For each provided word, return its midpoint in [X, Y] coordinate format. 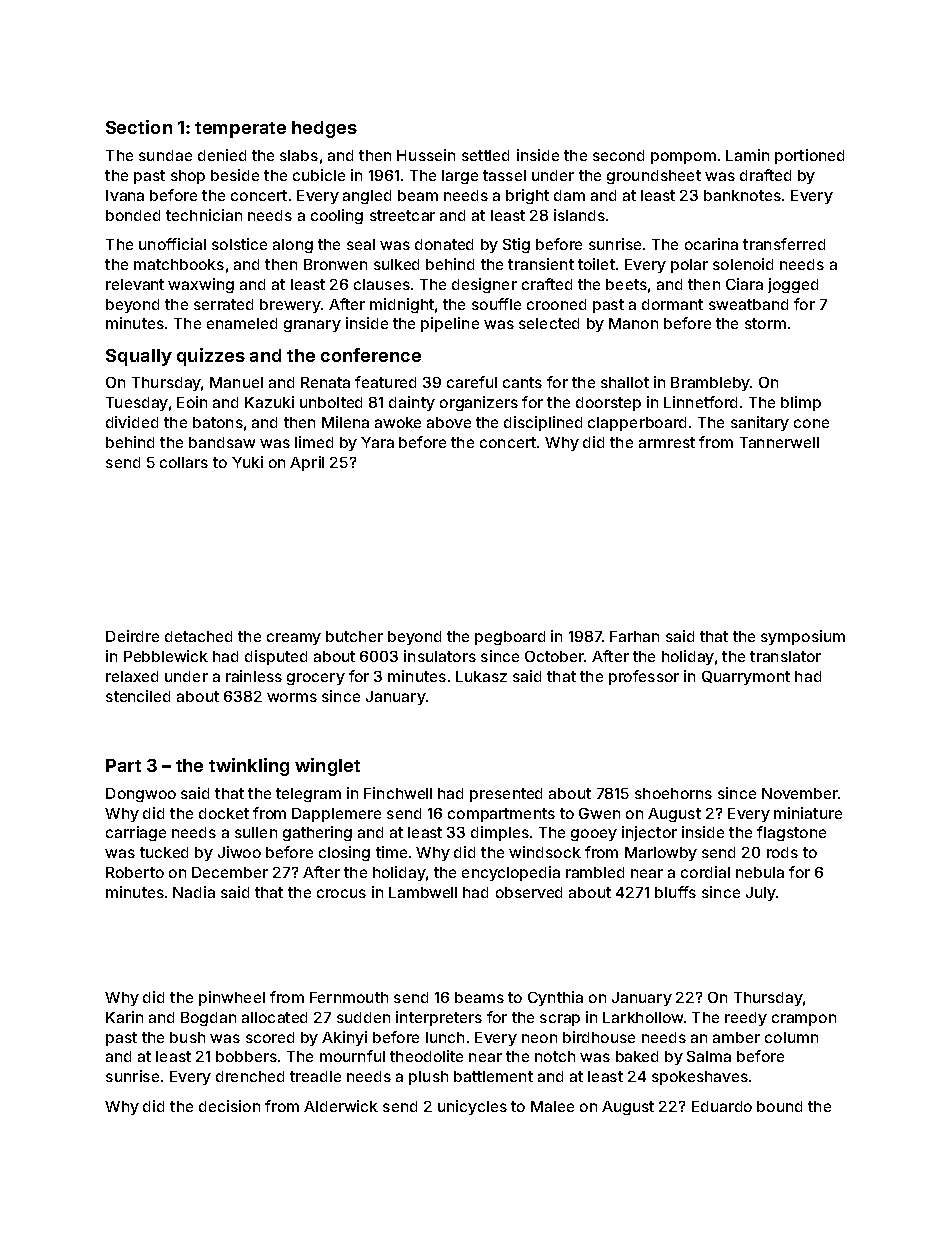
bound [779, 1106]
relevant [135, 284]
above [449, 422]
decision [229, 1106]
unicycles [472, 1107]
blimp [801, 403]
